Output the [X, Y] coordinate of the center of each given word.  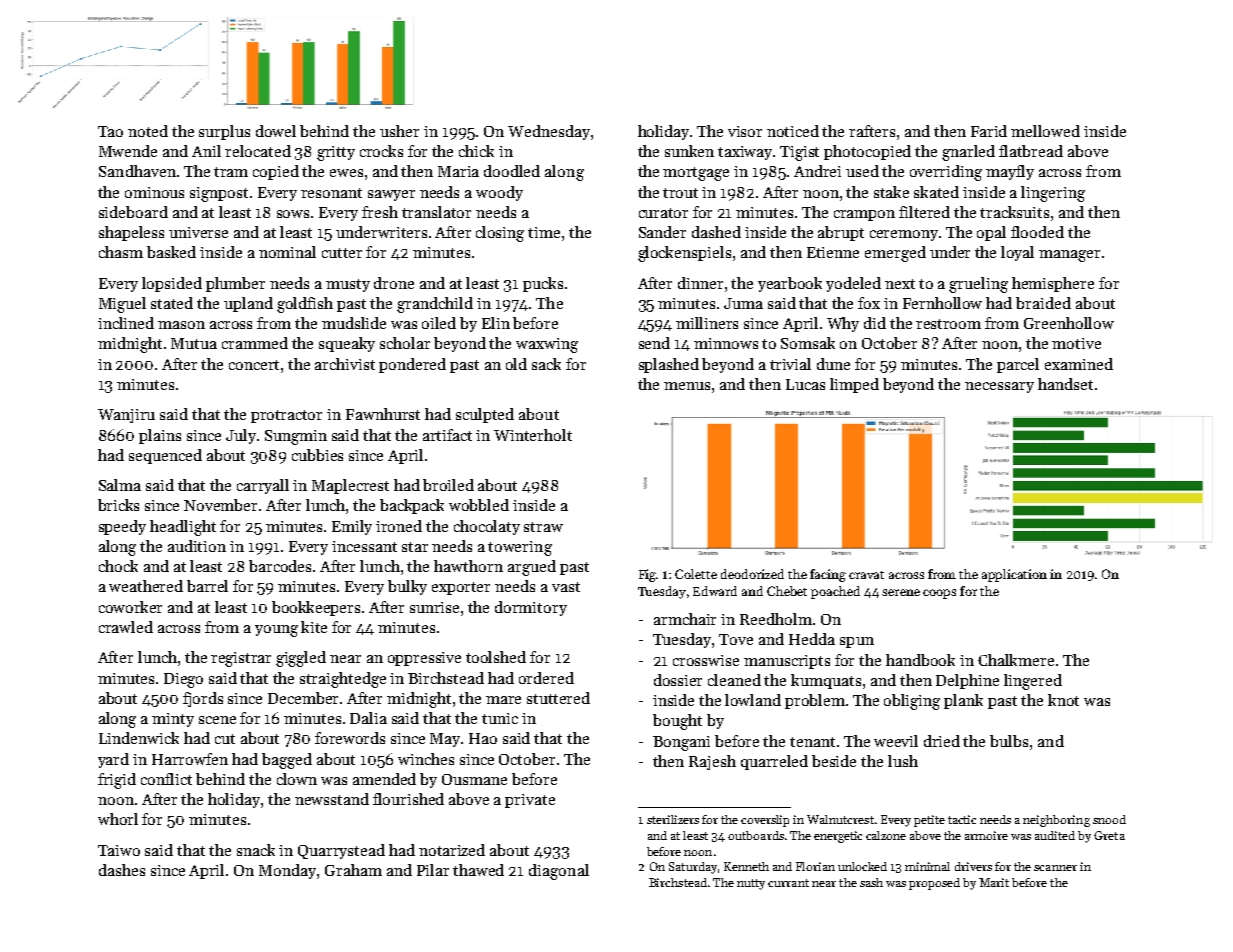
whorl [118, 819]
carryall [263, 486]
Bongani [681, 743]
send [654, 343]
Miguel [122, 305]
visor [745, 131]
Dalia [368, 718]
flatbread [1031, 151]
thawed [478, 870]
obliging [912, 702]
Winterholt [533, 435]
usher [399, 131]
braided [1043, 303]
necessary [999, 387]
